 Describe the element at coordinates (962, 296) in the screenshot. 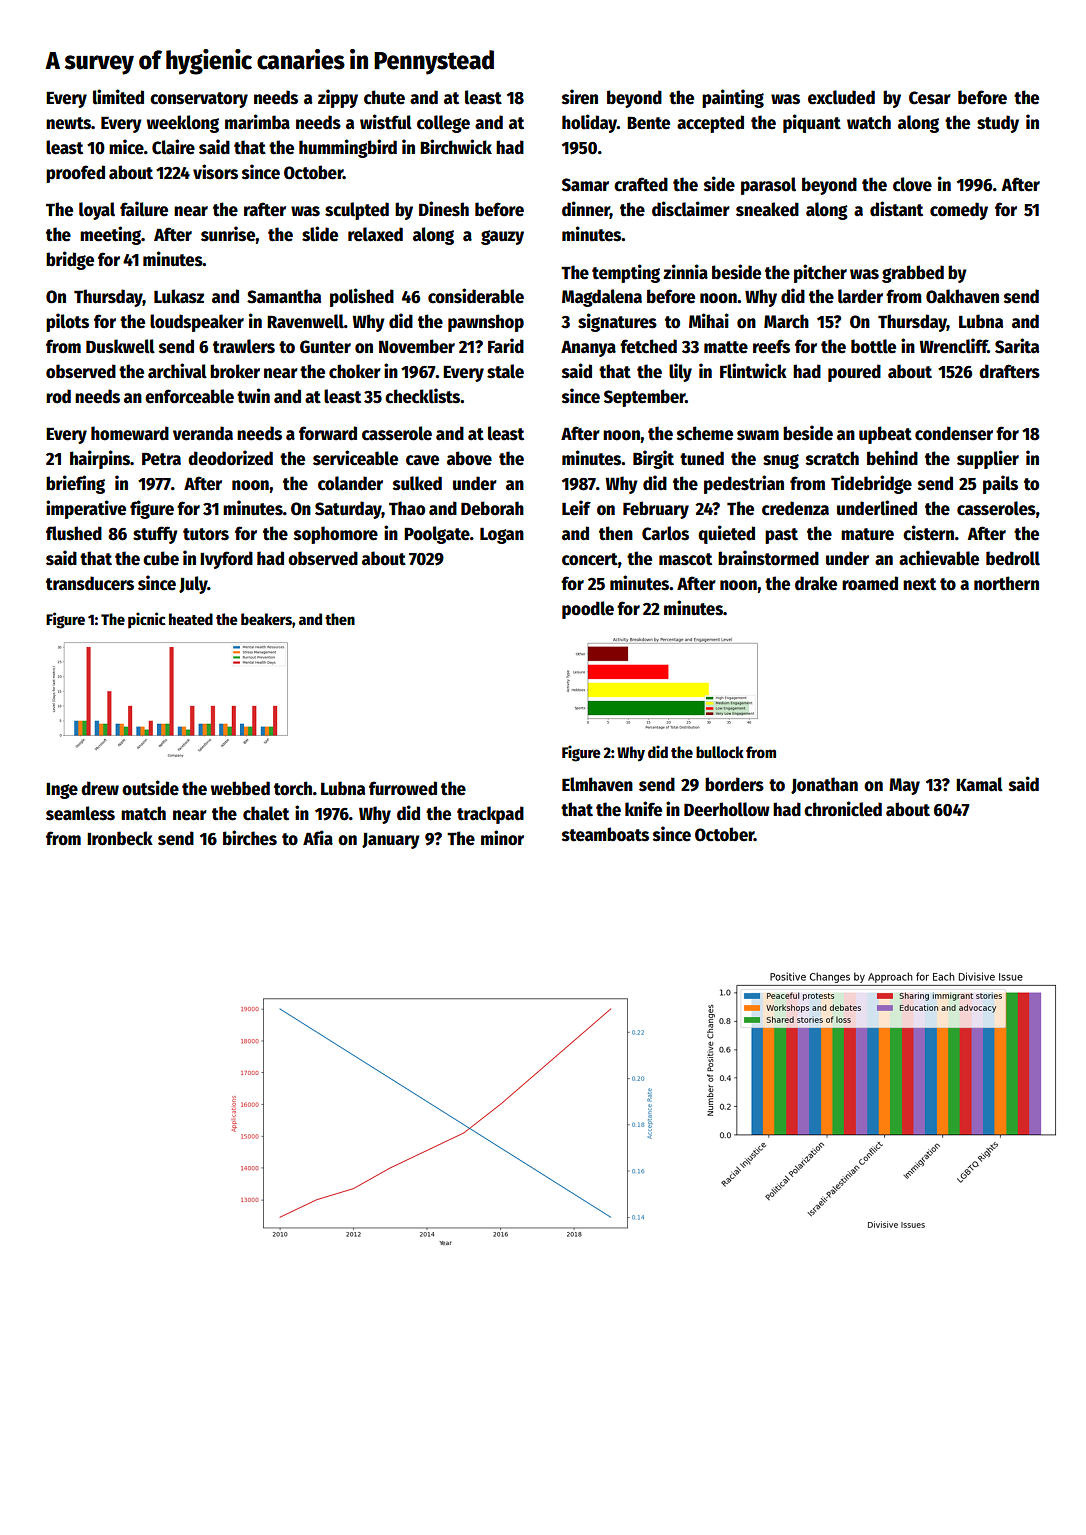

I see `Oakhaven` at that location.
